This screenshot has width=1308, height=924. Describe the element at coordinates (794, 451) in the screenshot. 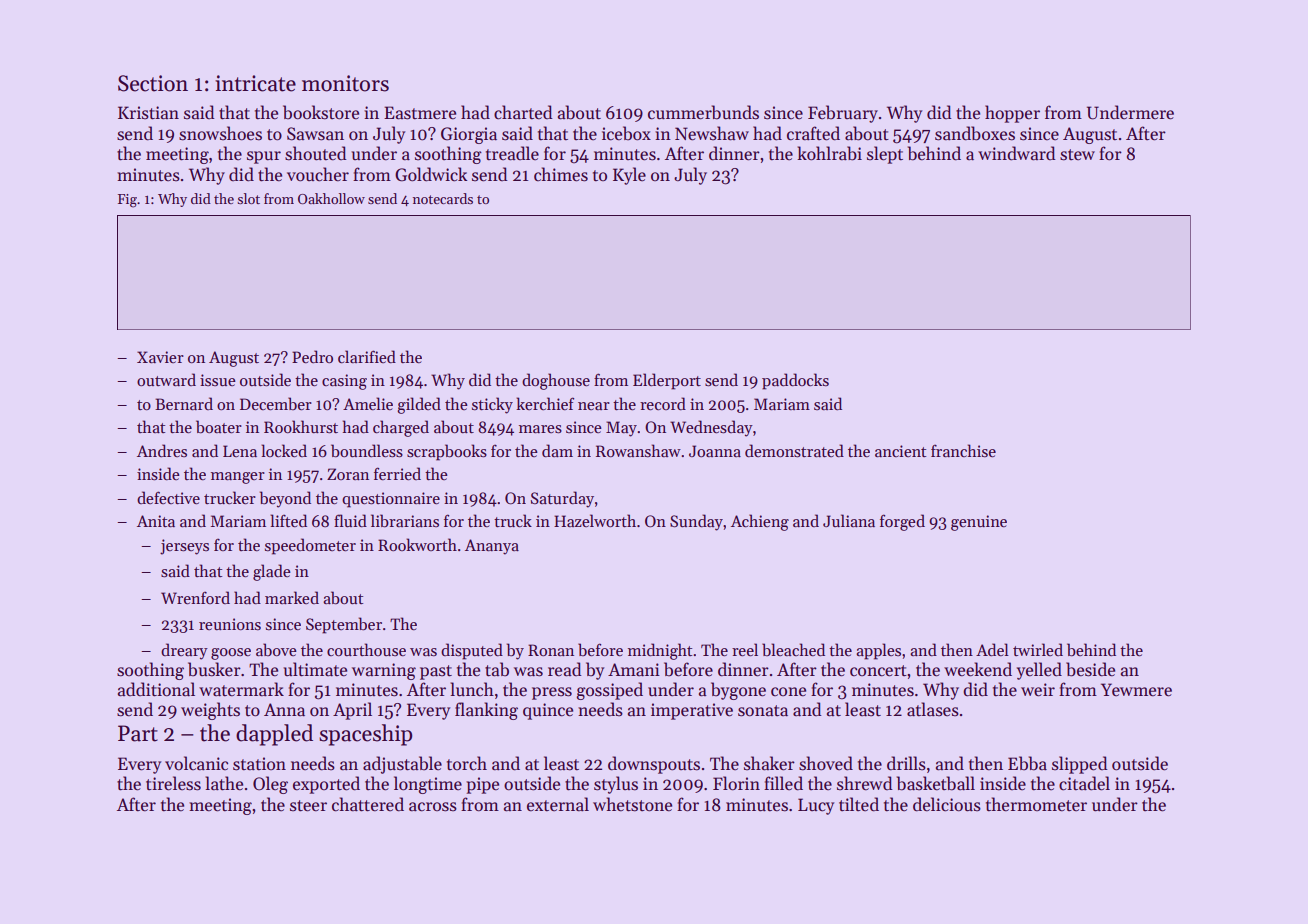

I see `demonstrated` at that location.
